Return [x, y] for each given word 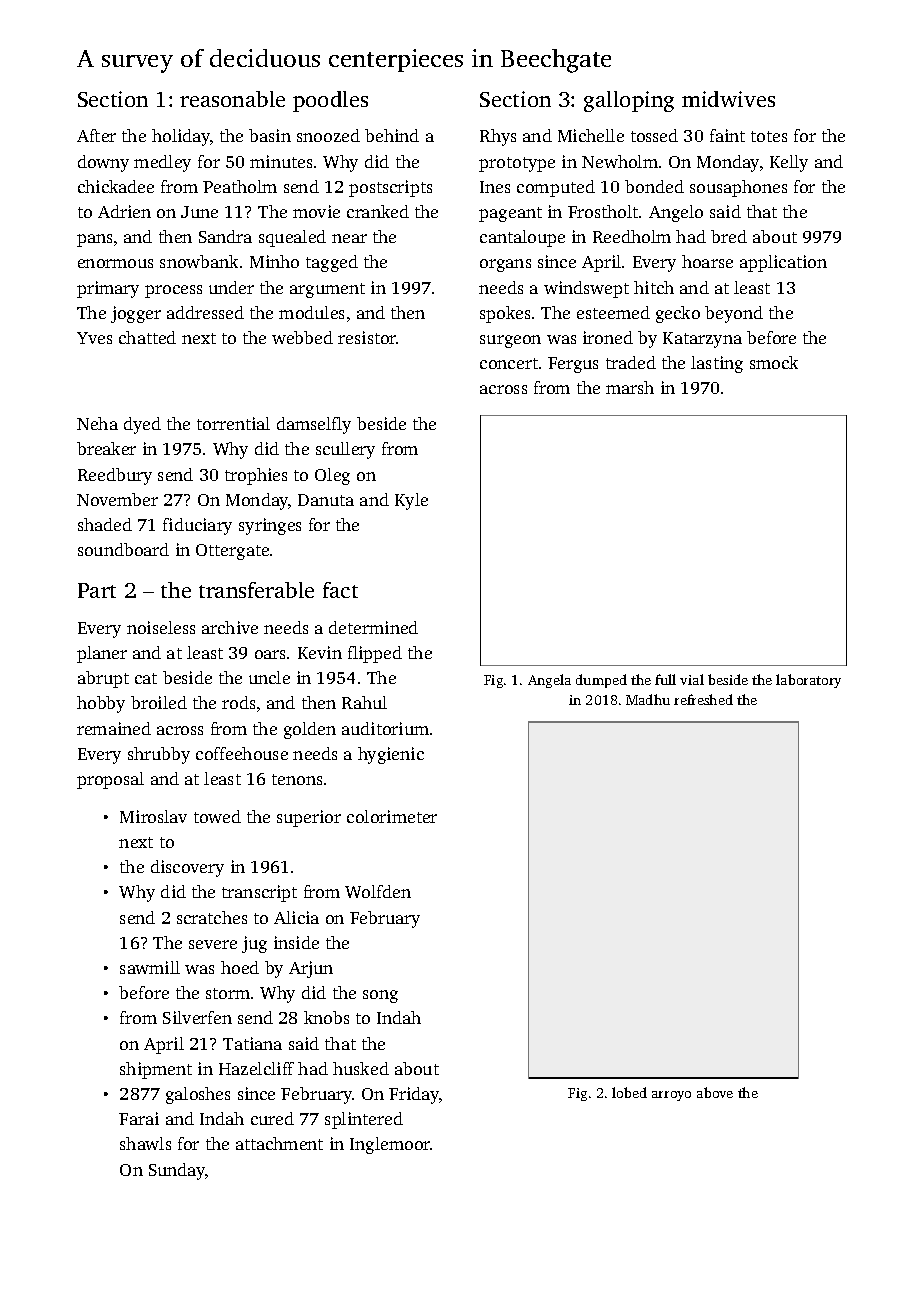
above [715, 1092]
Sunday [177, 1171]
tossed [654, 135]
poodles [330, 101]
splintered [364, 1120]
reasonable [232, 99]
